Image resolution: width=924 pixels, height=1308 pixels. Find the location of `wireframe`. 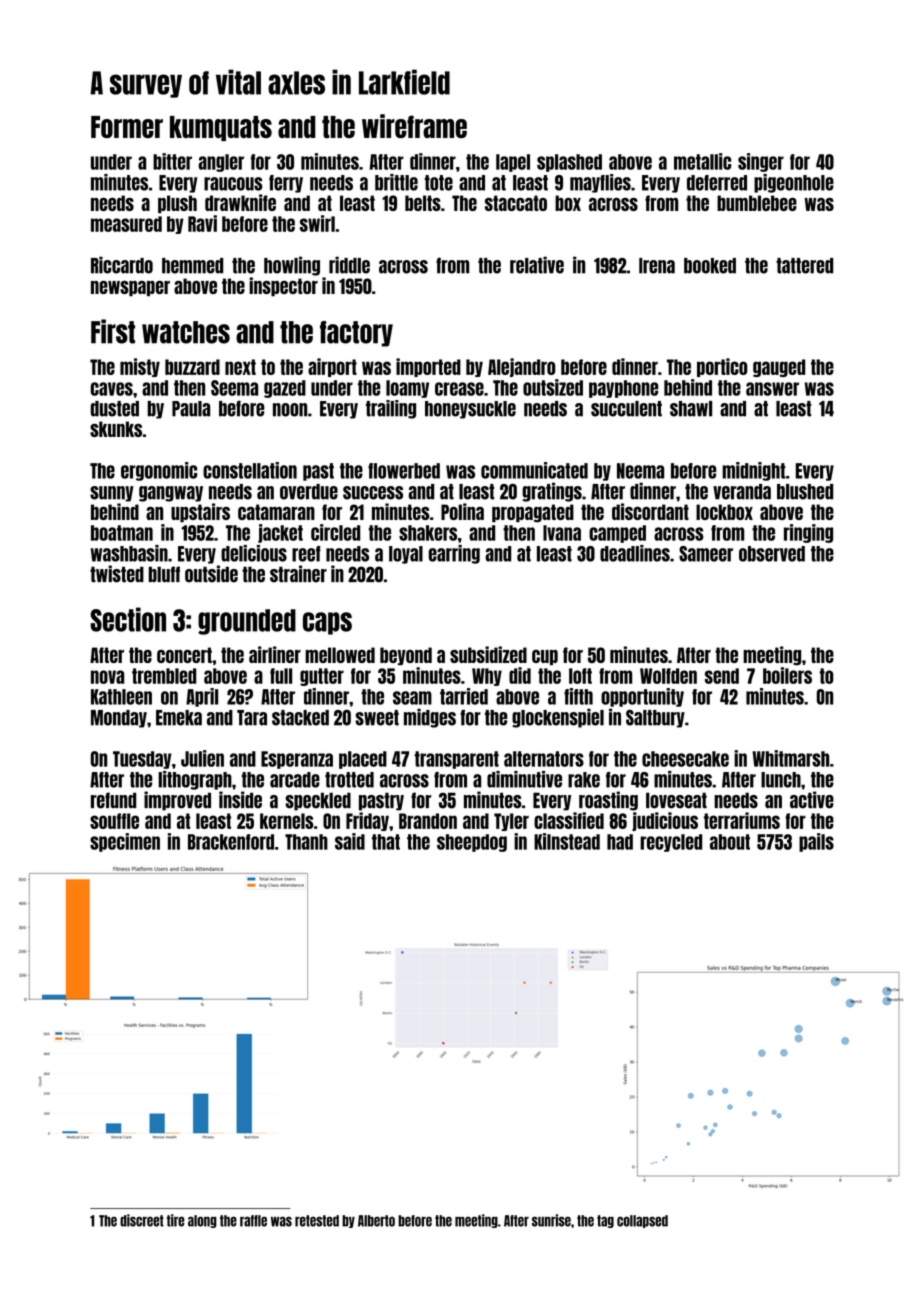

wireframe is located at coordinates (414, 126).
